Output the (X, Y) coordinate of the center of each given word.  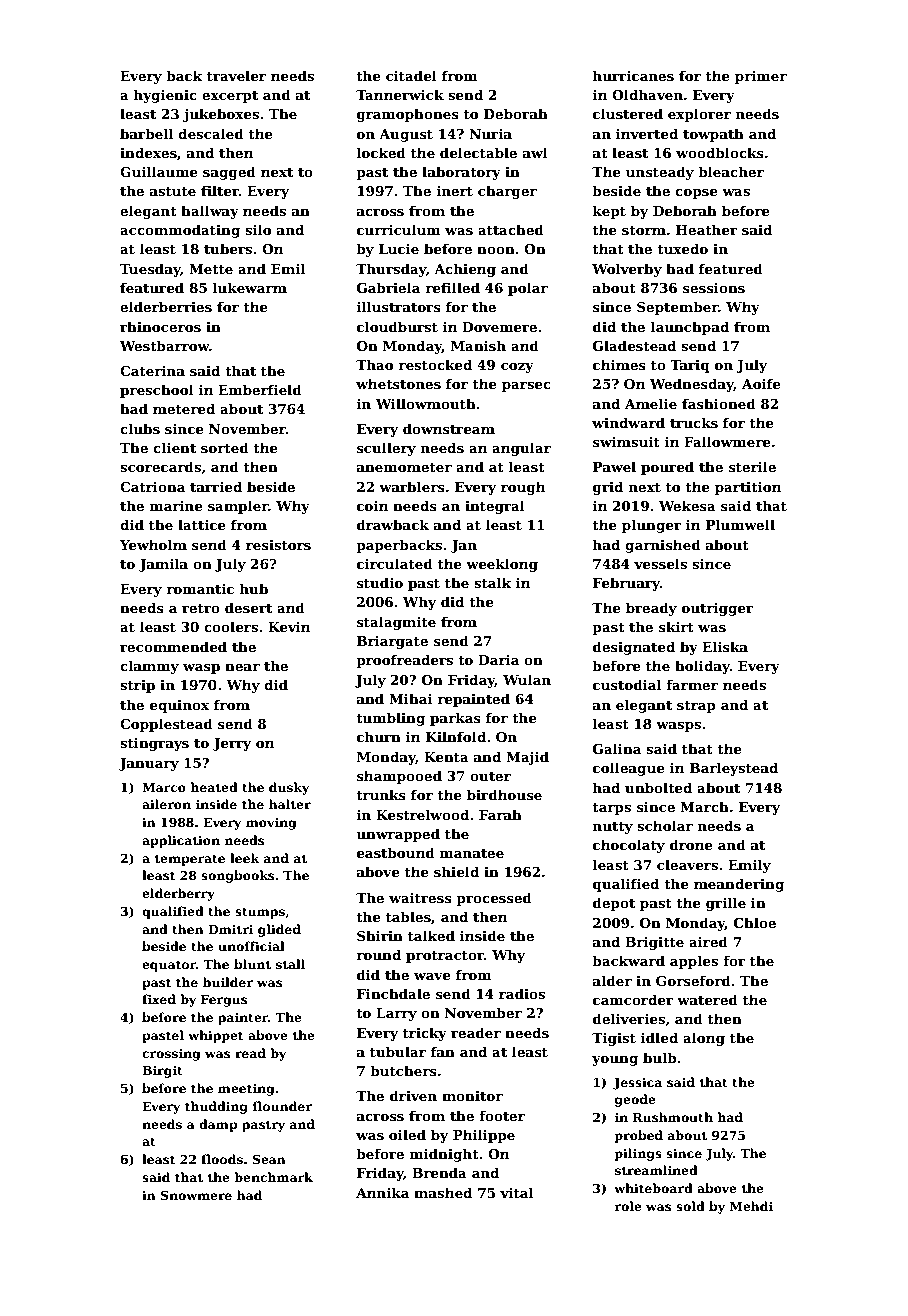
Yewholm (153, 544)
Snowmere (196, 1195)
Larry (396, 1014)
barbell (146, 133)
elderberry (178, 894)
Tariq (690, 366)
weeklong (502, 565)
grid (608, 488)
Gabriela (388, 287)
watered (707, 999)
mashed (443, 1192)
